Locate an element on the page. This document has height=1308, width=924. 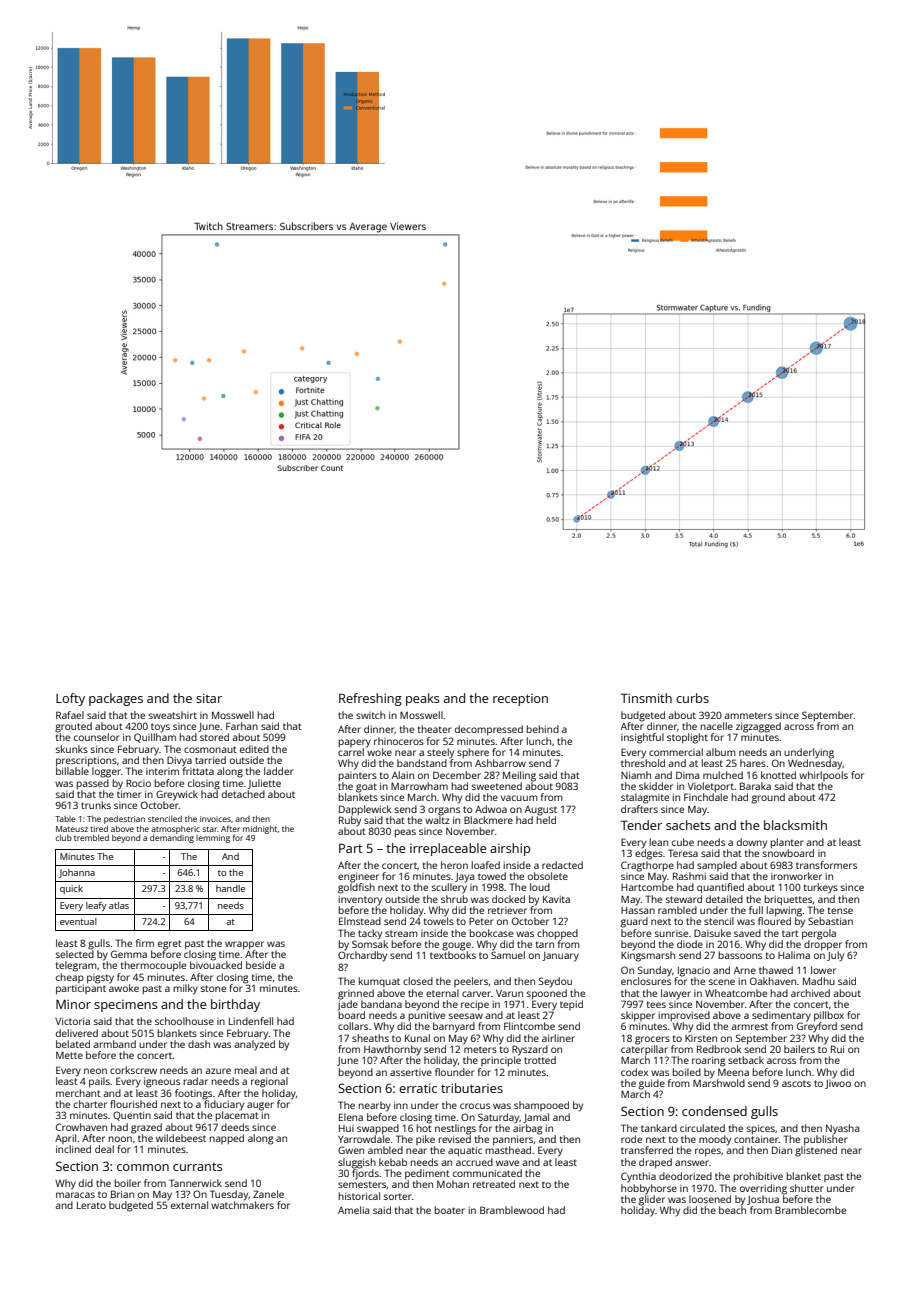
Varun is located at coordinates (509, 993).
